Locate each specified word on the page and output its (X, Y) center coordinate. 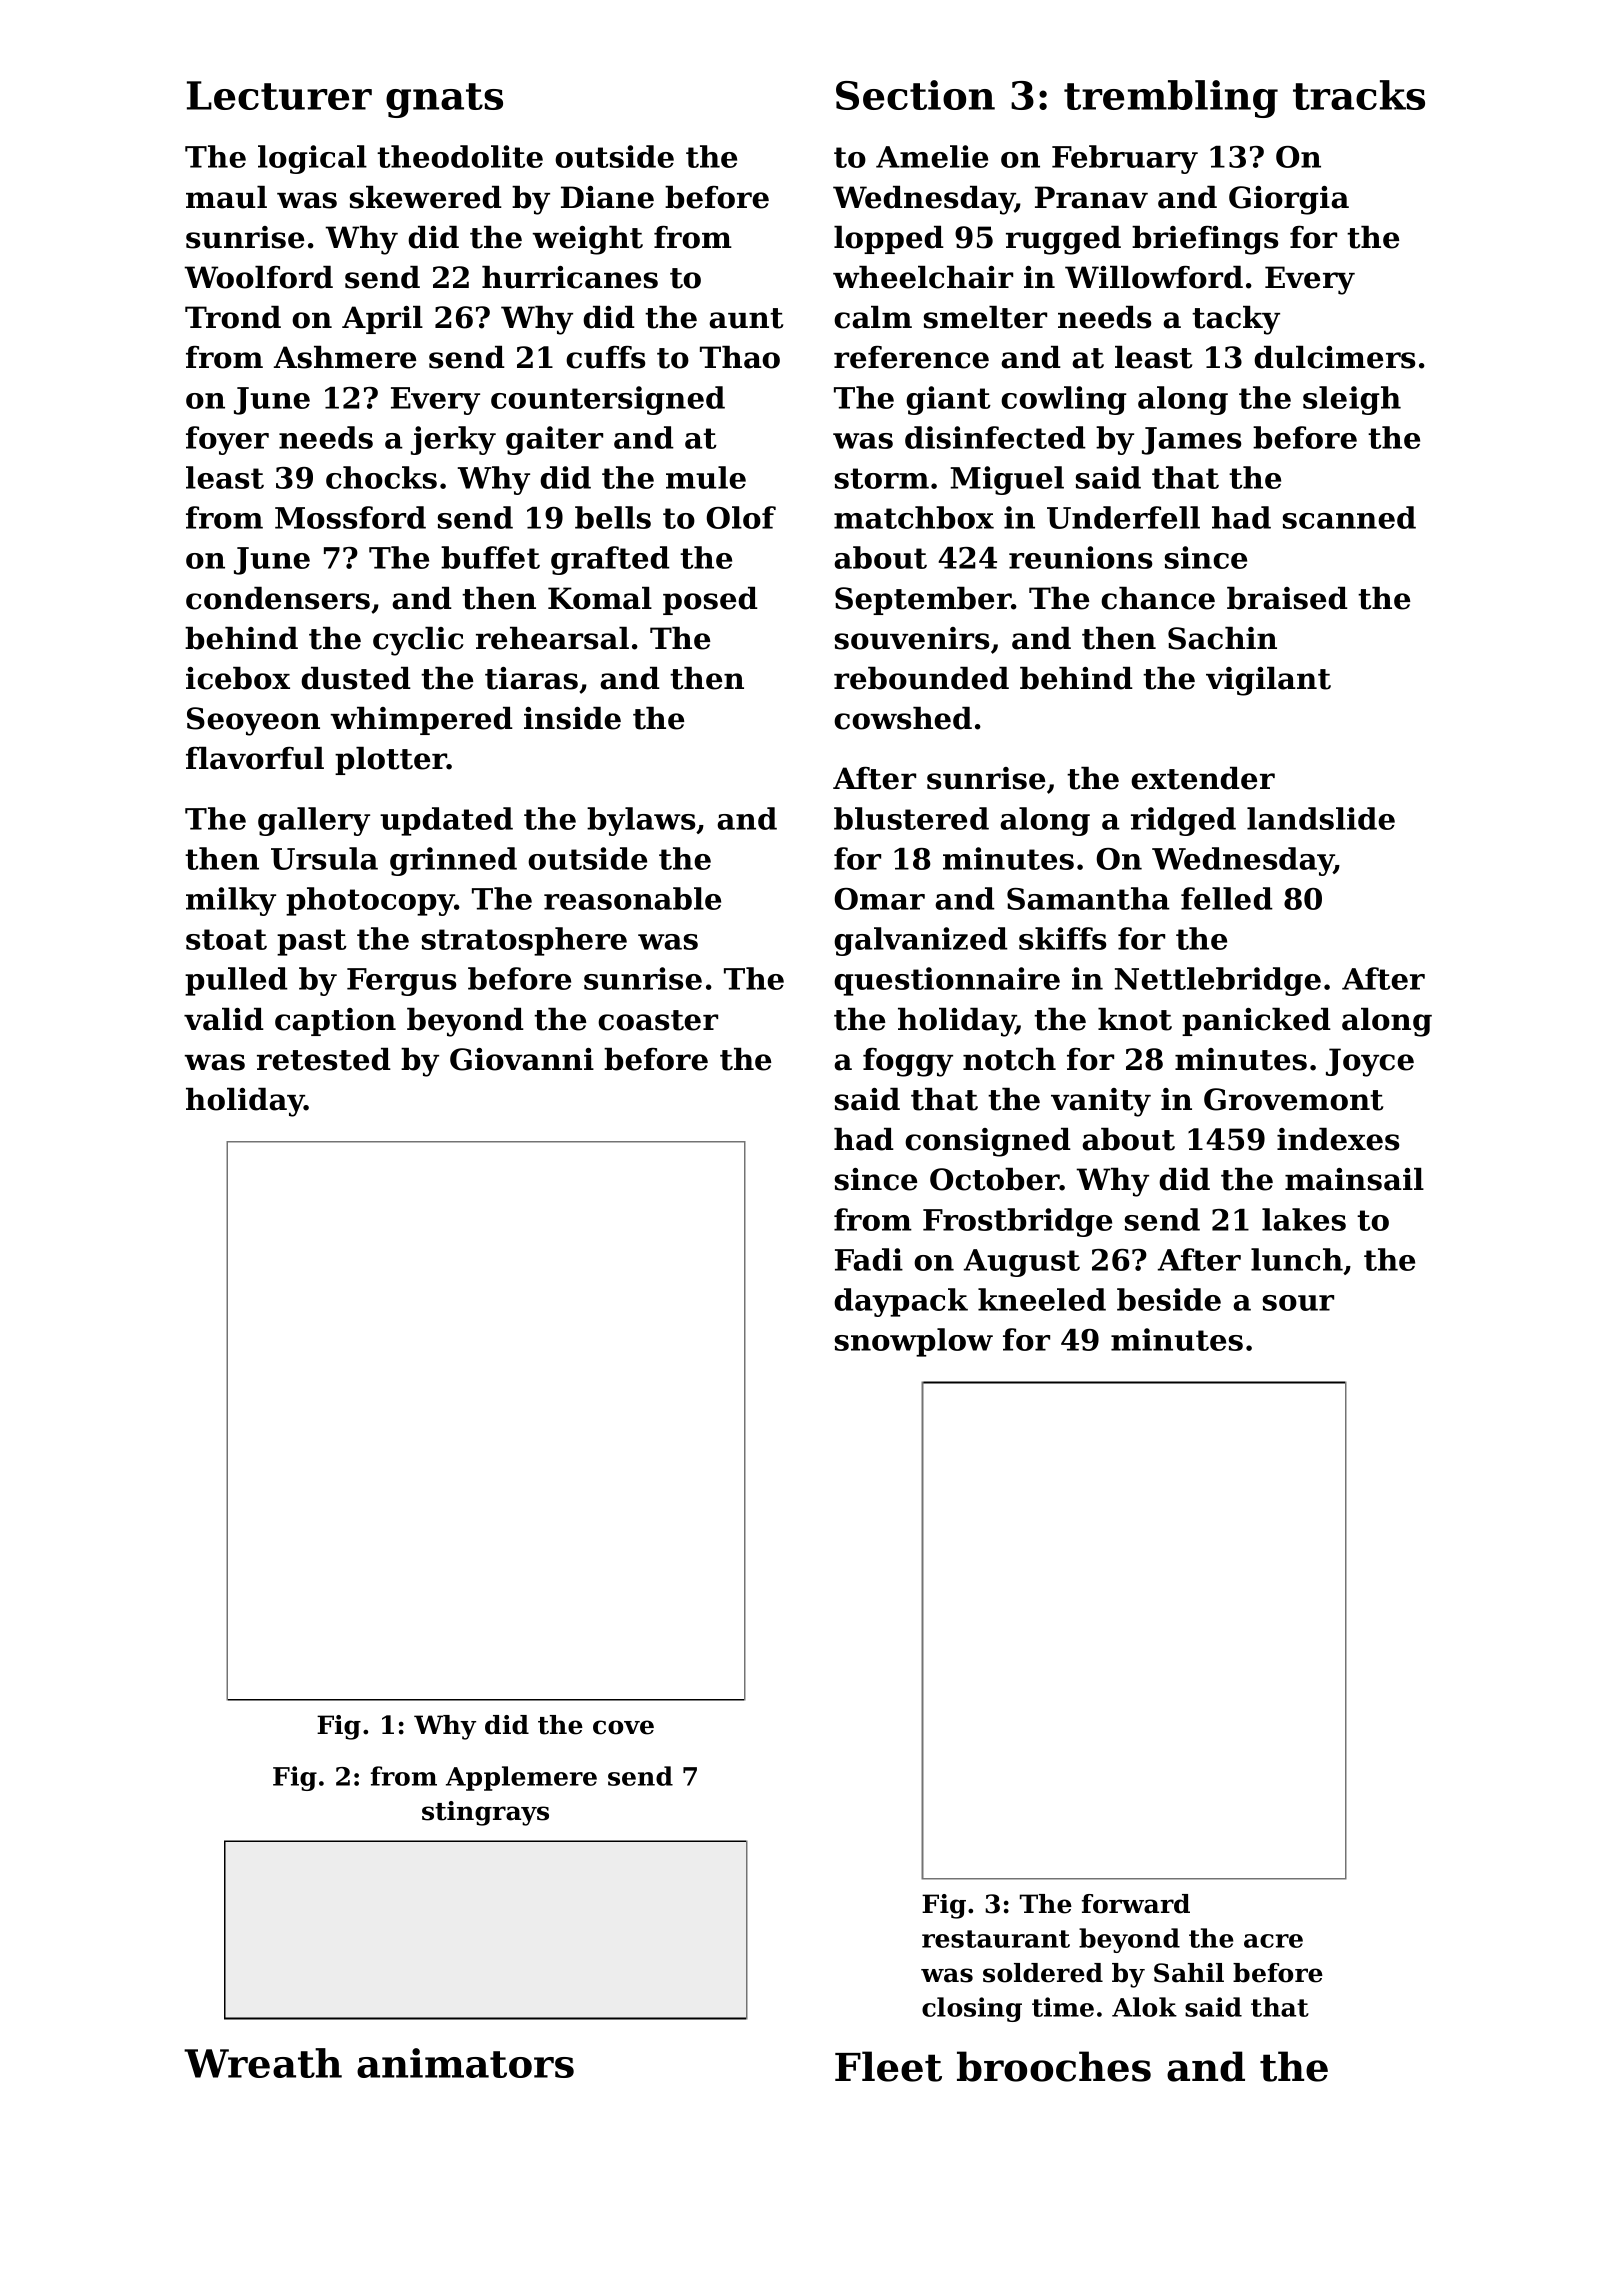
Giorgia (1289, 200)
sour (1298, 1303)
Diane (607, 197)
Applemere (521, 1778)
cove (623, 1727)
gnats (444, 100)
